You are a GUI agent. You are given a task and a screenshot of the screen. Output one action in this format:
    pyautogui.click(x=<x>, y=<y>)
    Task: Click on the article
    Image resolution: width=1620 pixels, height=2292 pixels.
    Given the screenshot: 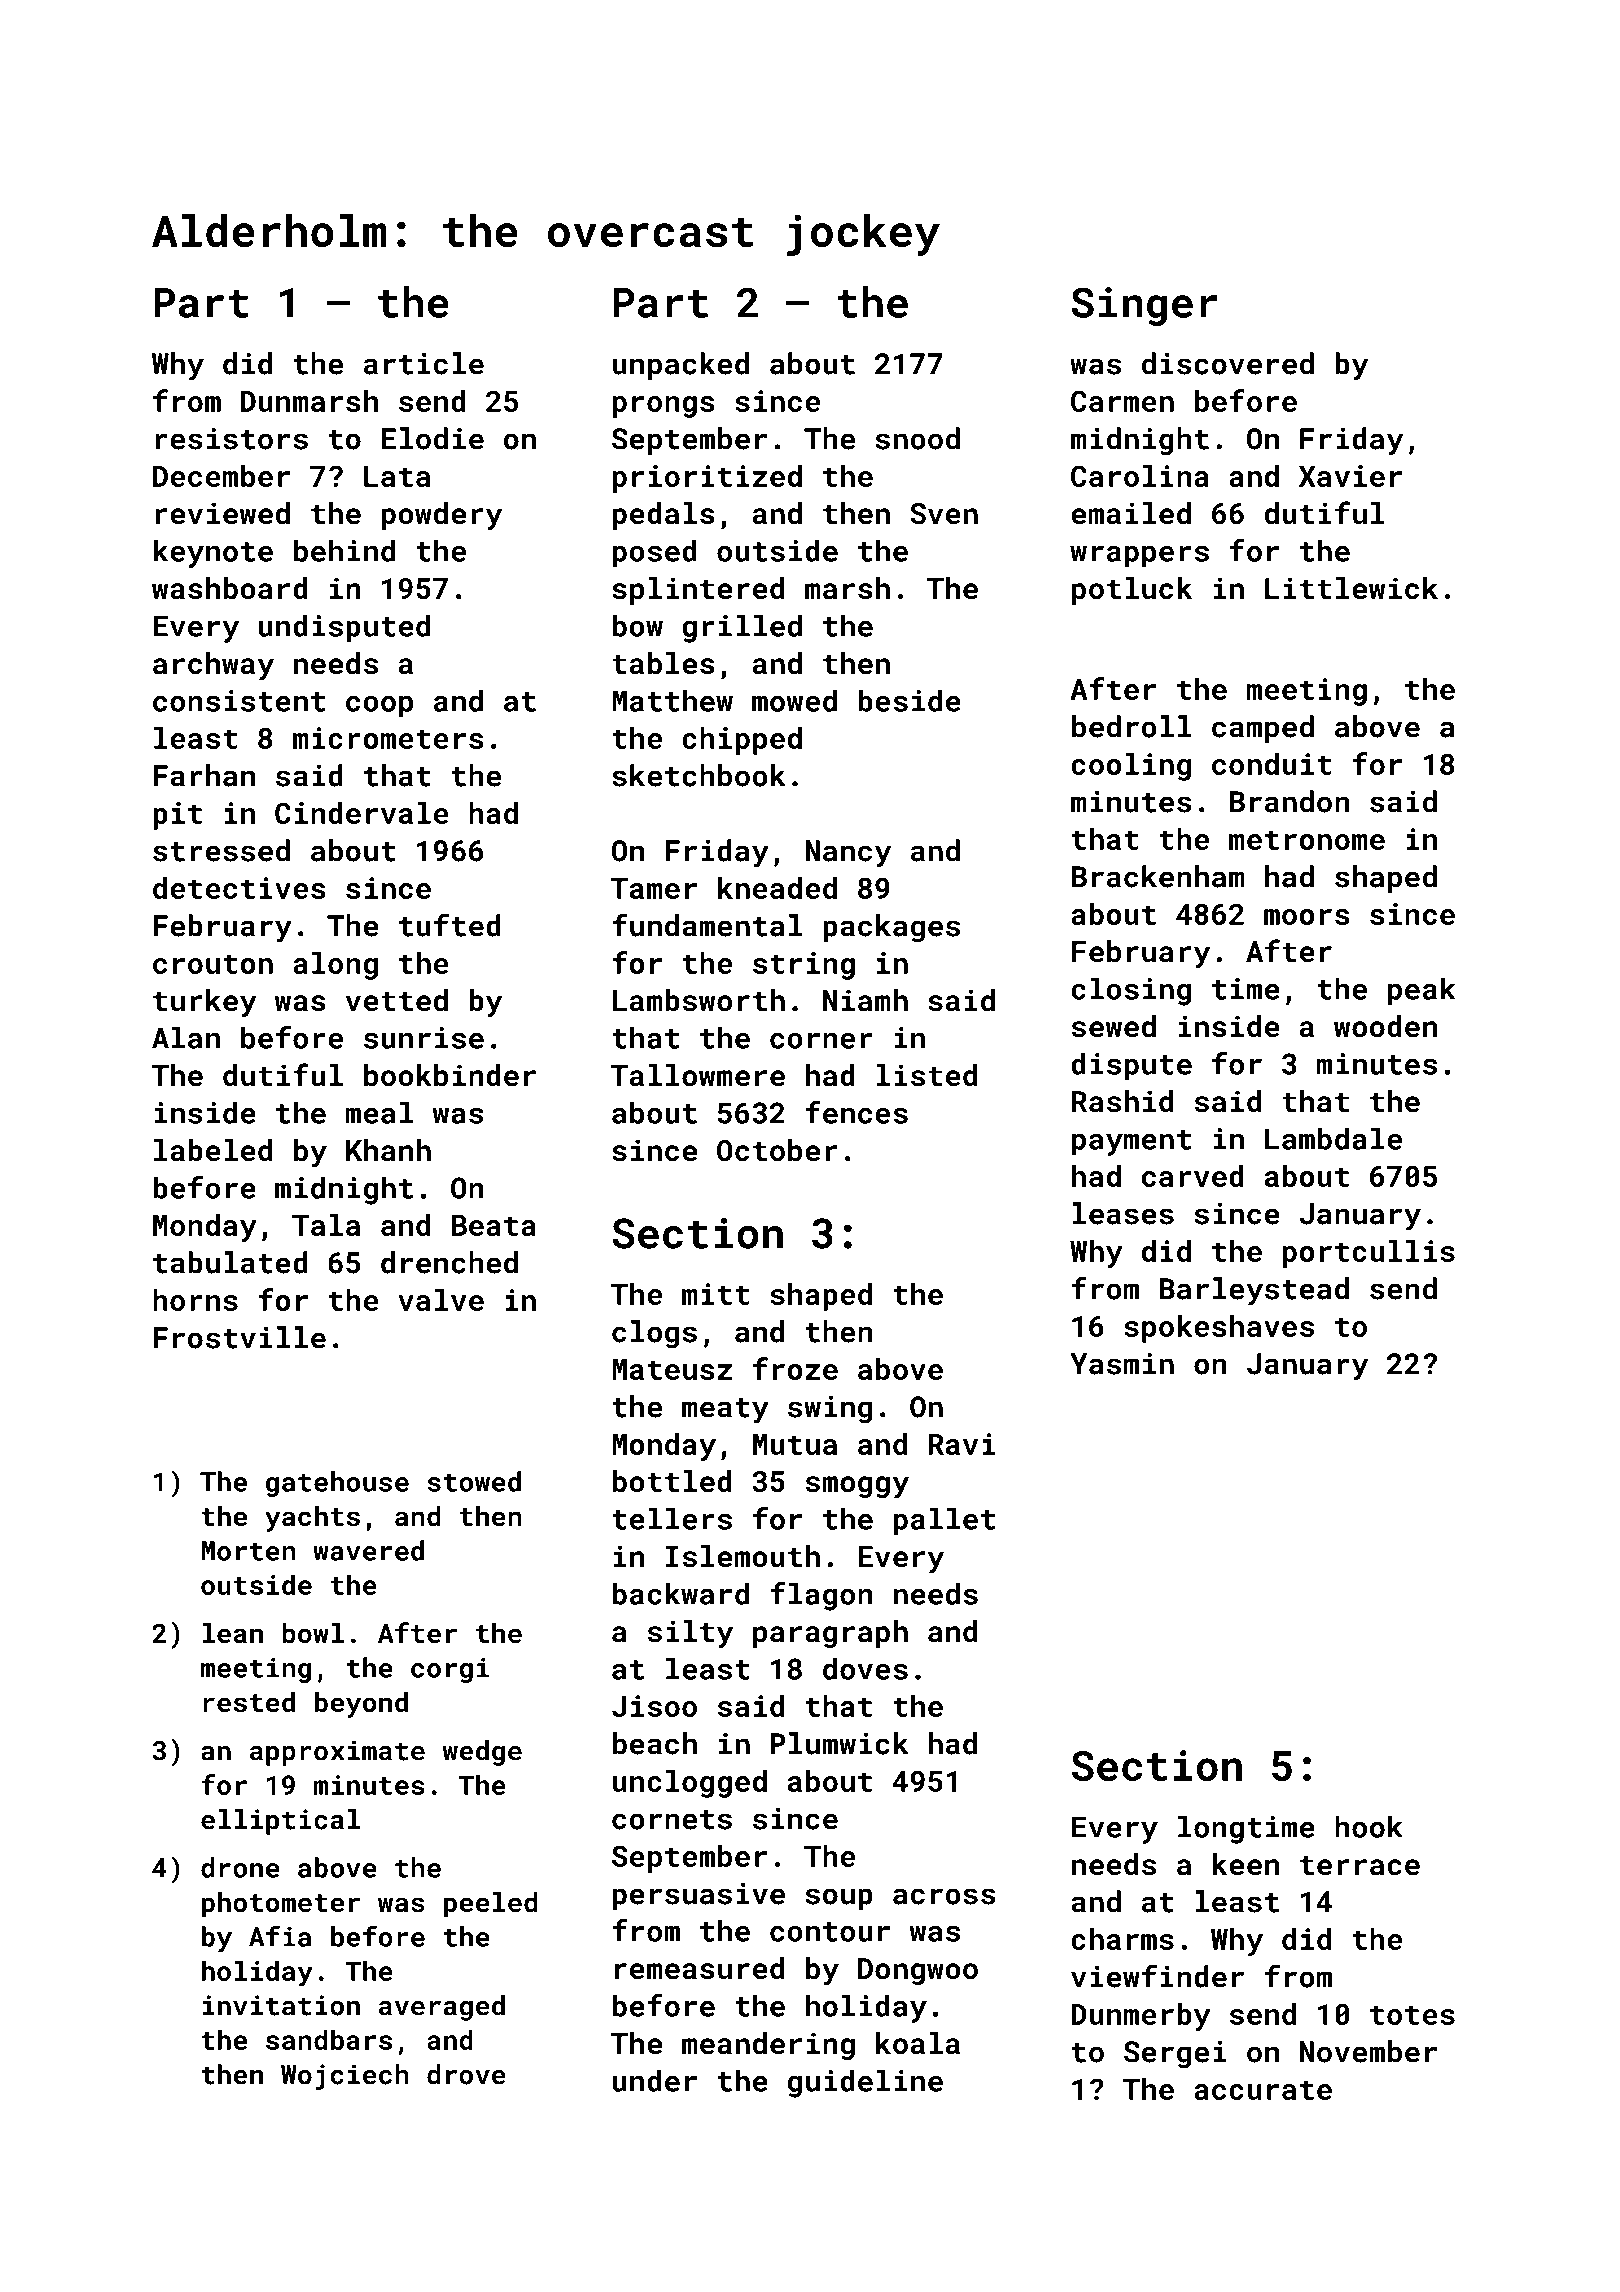 What is the action you would take?
    pyautogui.click(x=424, y=363)
